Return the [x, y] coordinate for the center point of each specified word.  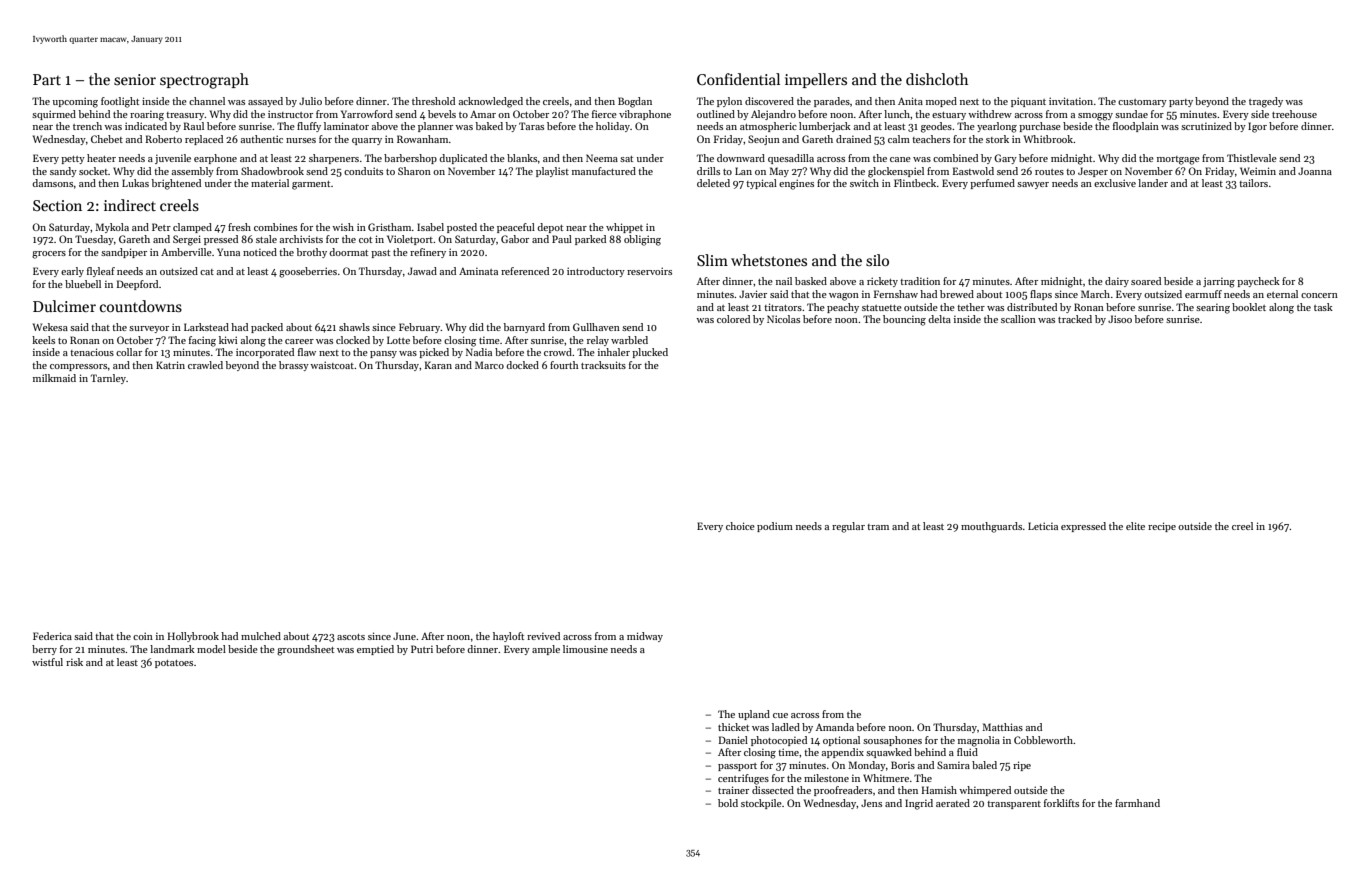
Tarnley [108, 379]
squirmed [54, 115]
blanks [522, 158]
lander [1153, 183]
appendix [843, 753]
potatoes [174, 664]
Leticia [1043, 526]
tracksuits [603, 365]
